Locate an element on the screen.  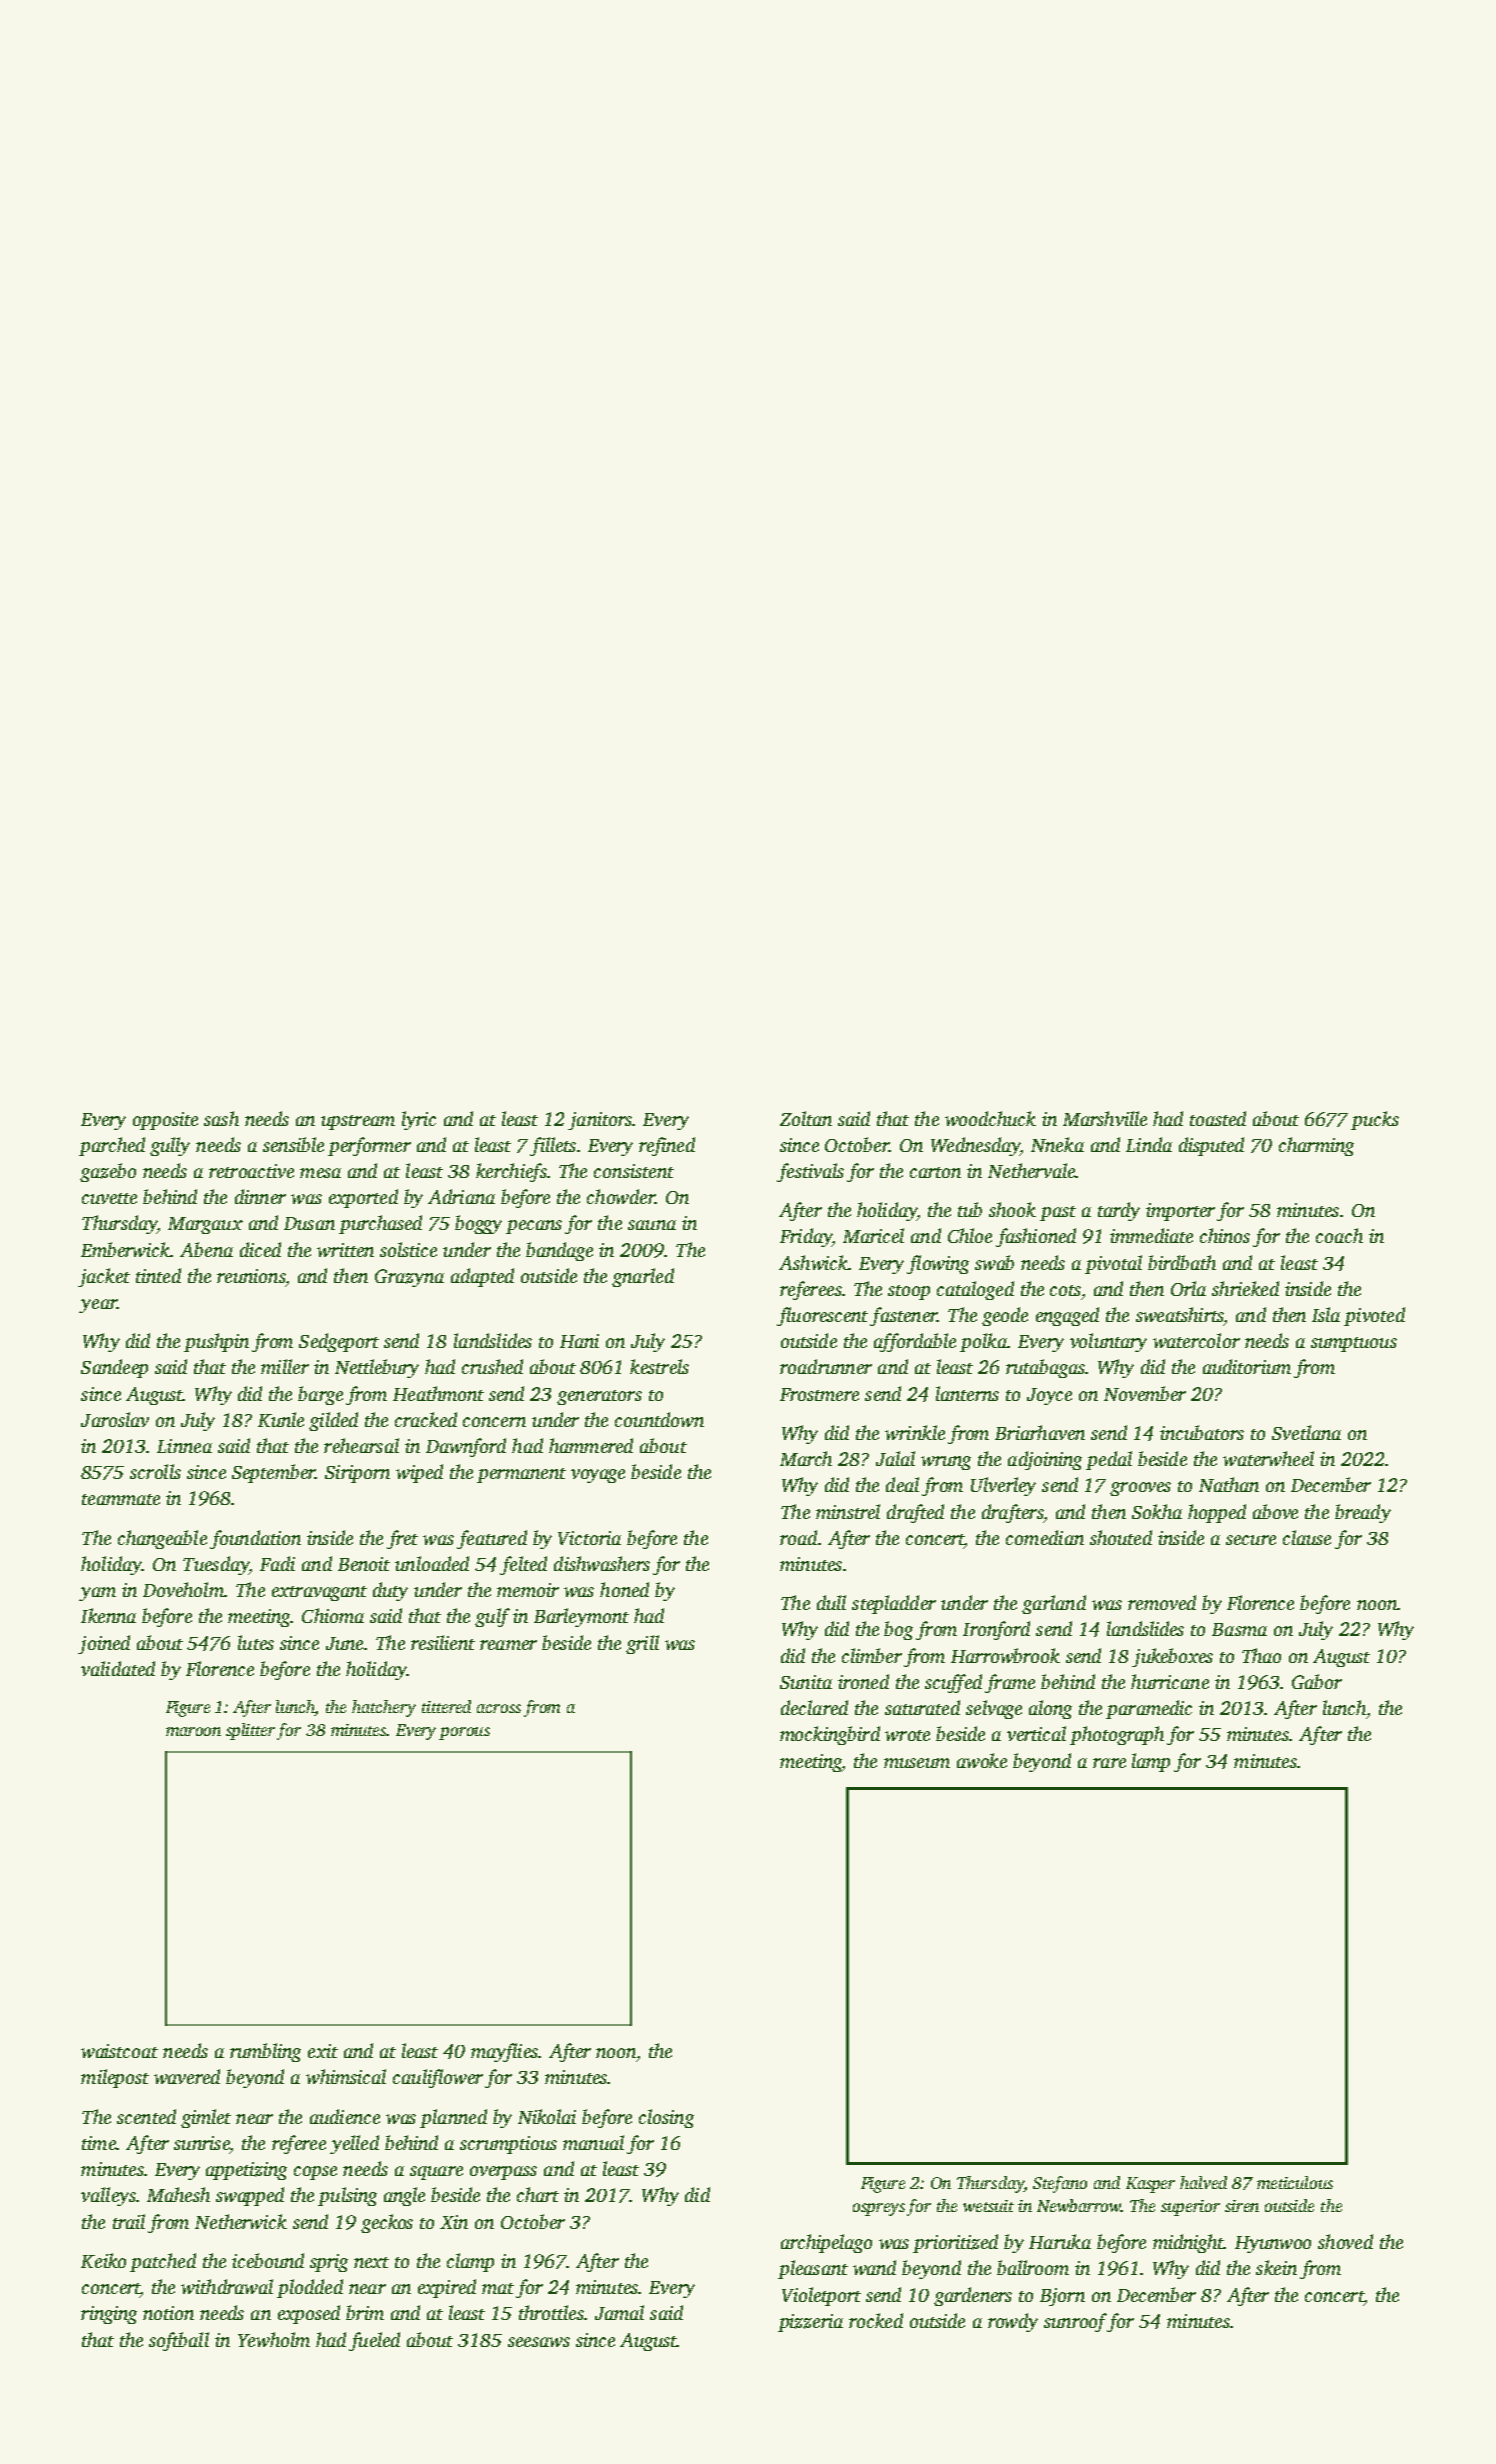
closing is located at coordinates (666, 2118).
